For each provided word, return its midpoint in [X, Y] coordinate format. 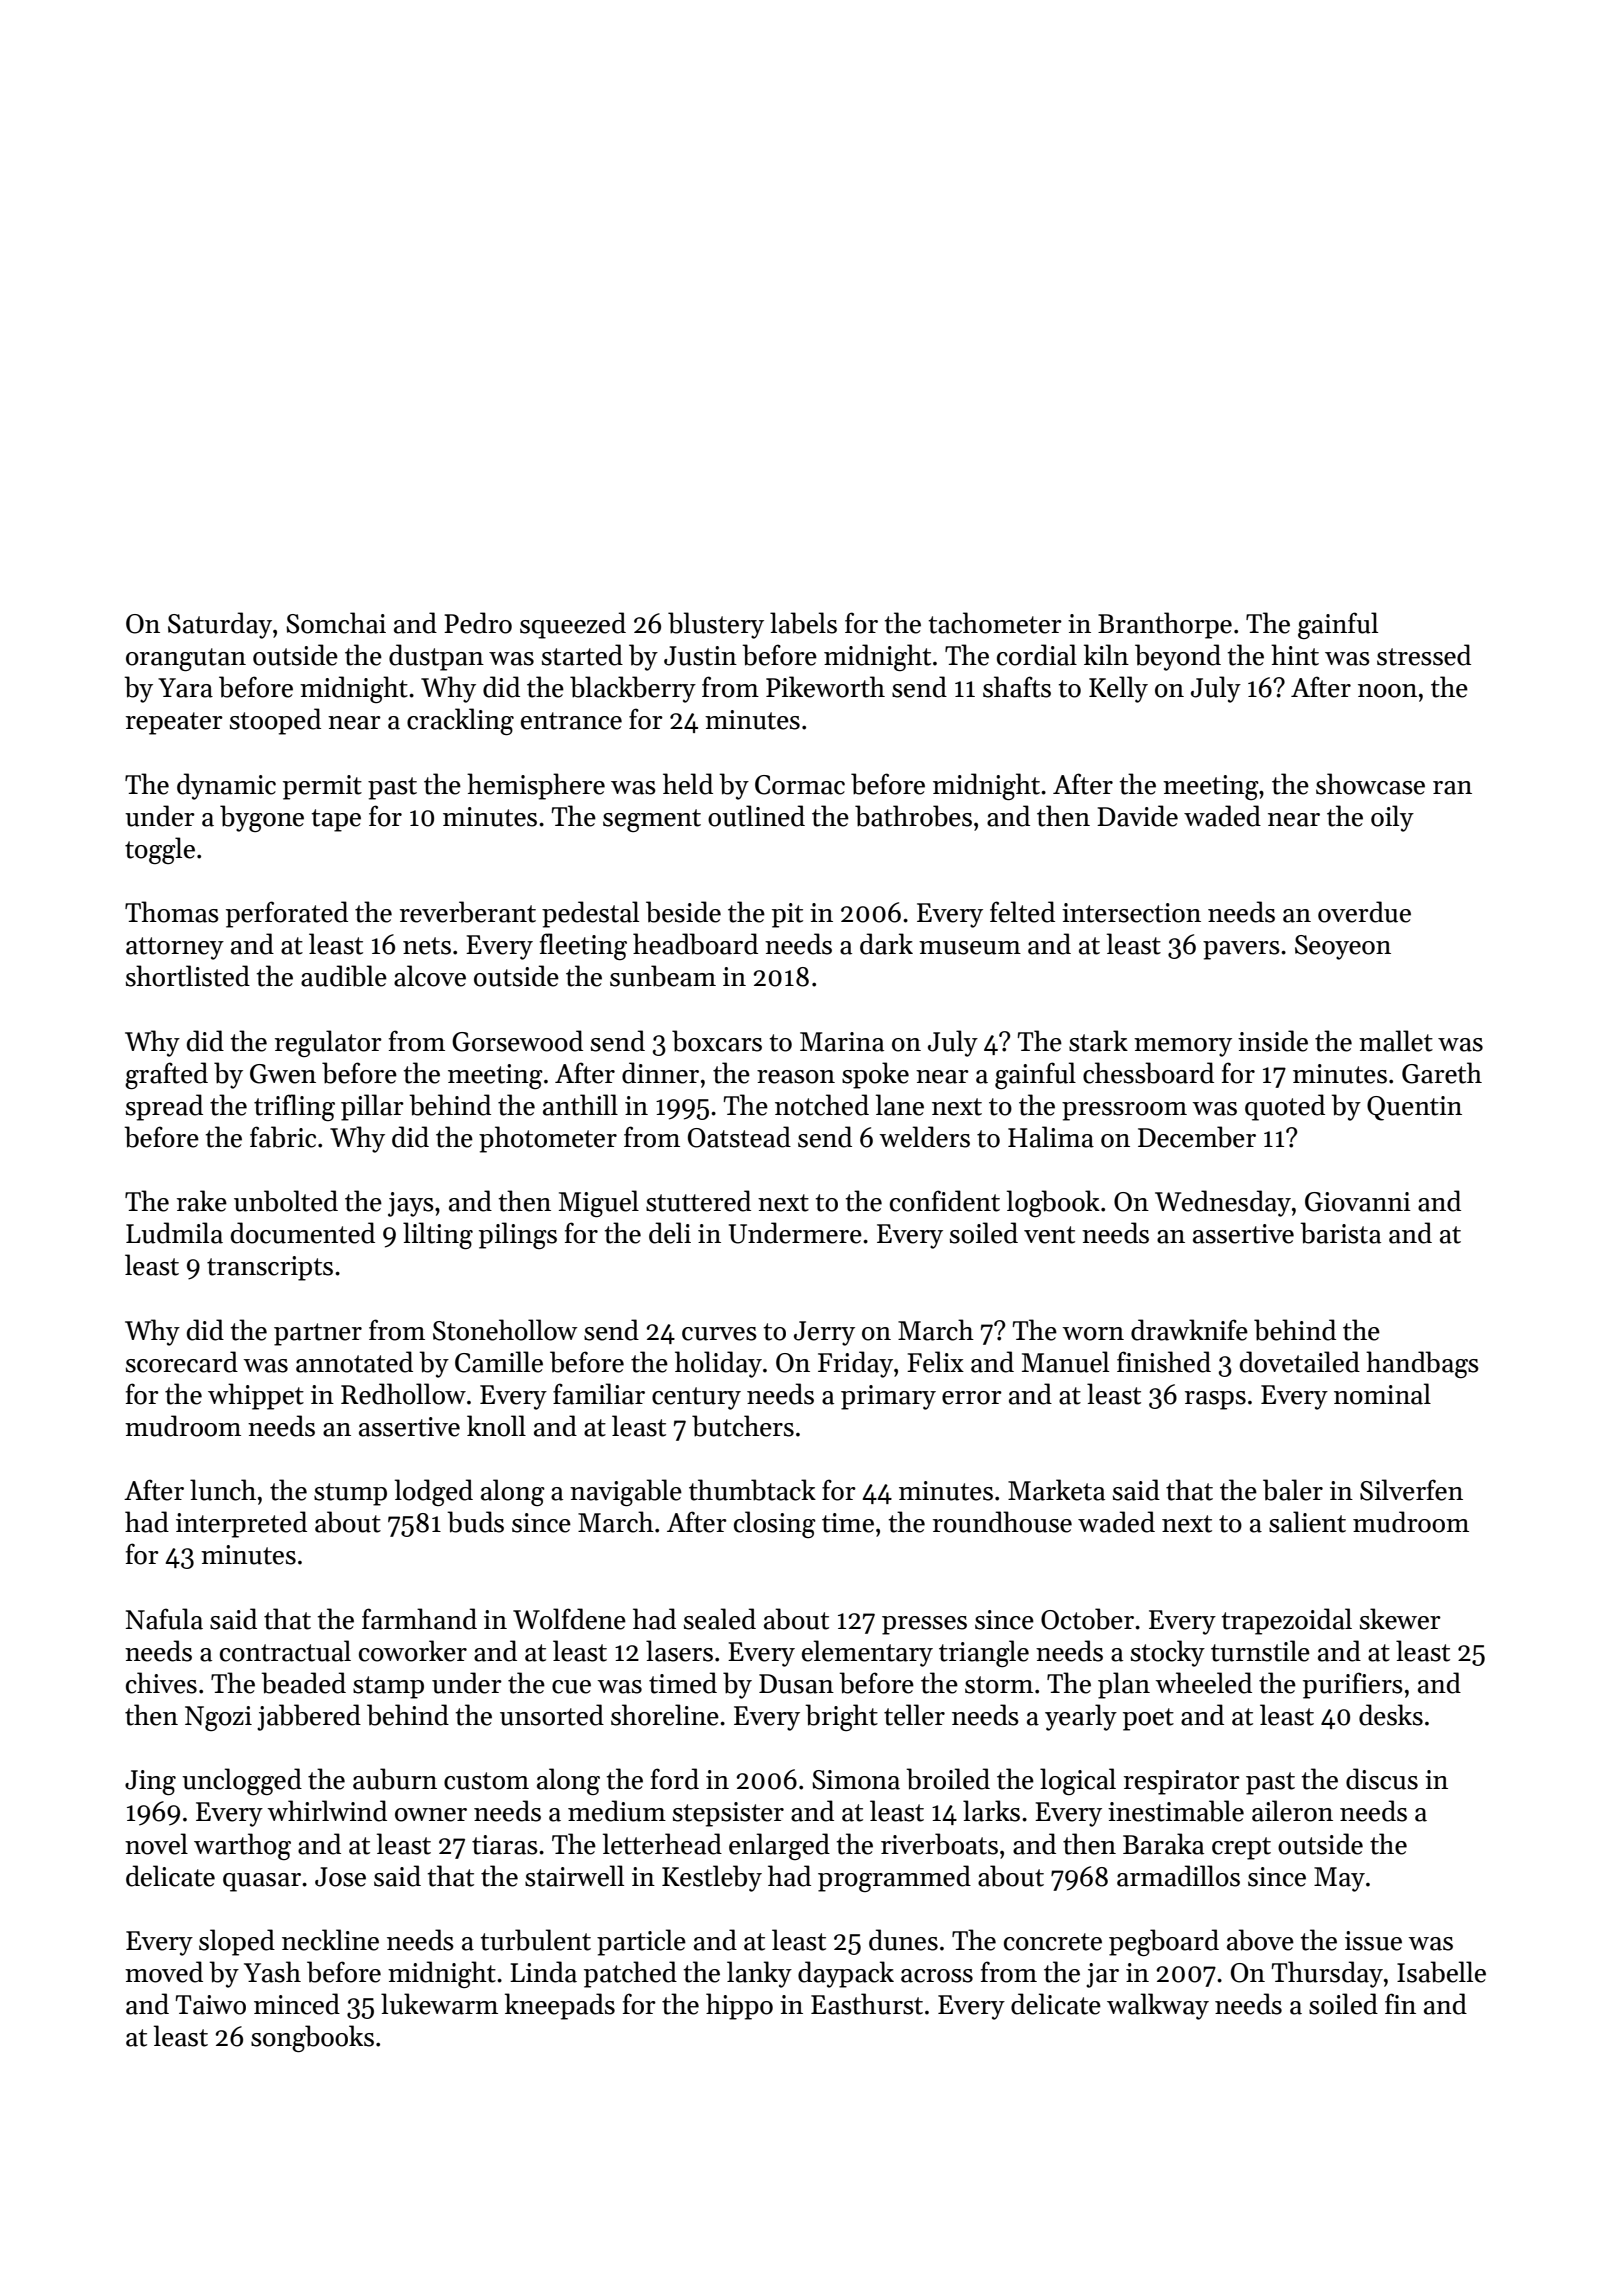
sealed [720, 1619]
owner [431, 1815]
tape [336, 820]
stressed [1424, 655]
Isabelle [1441, 1972]
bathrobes [913, 816]
